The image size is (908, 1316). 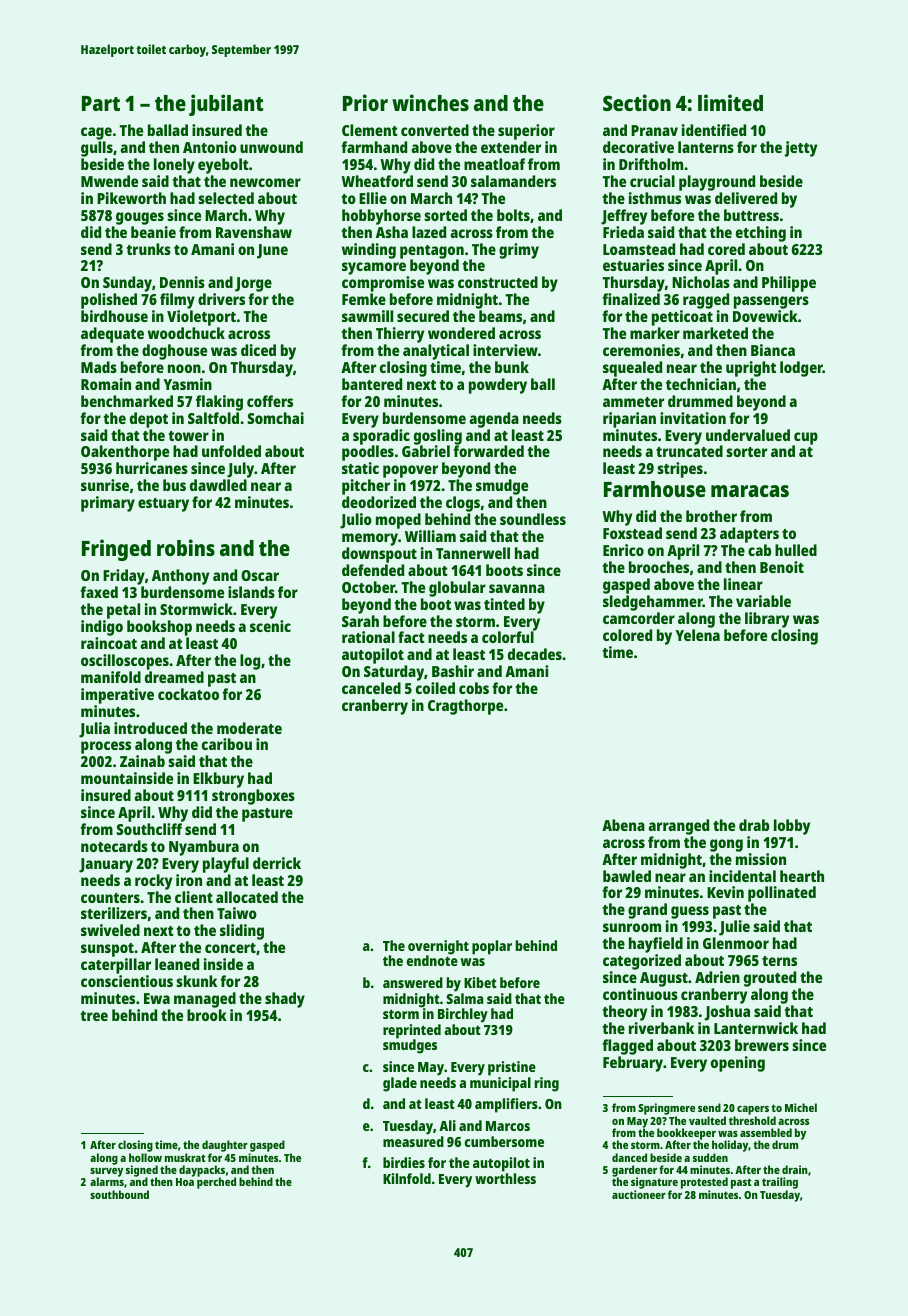 I want to click on Oscar, so click(x=260, y=575).
